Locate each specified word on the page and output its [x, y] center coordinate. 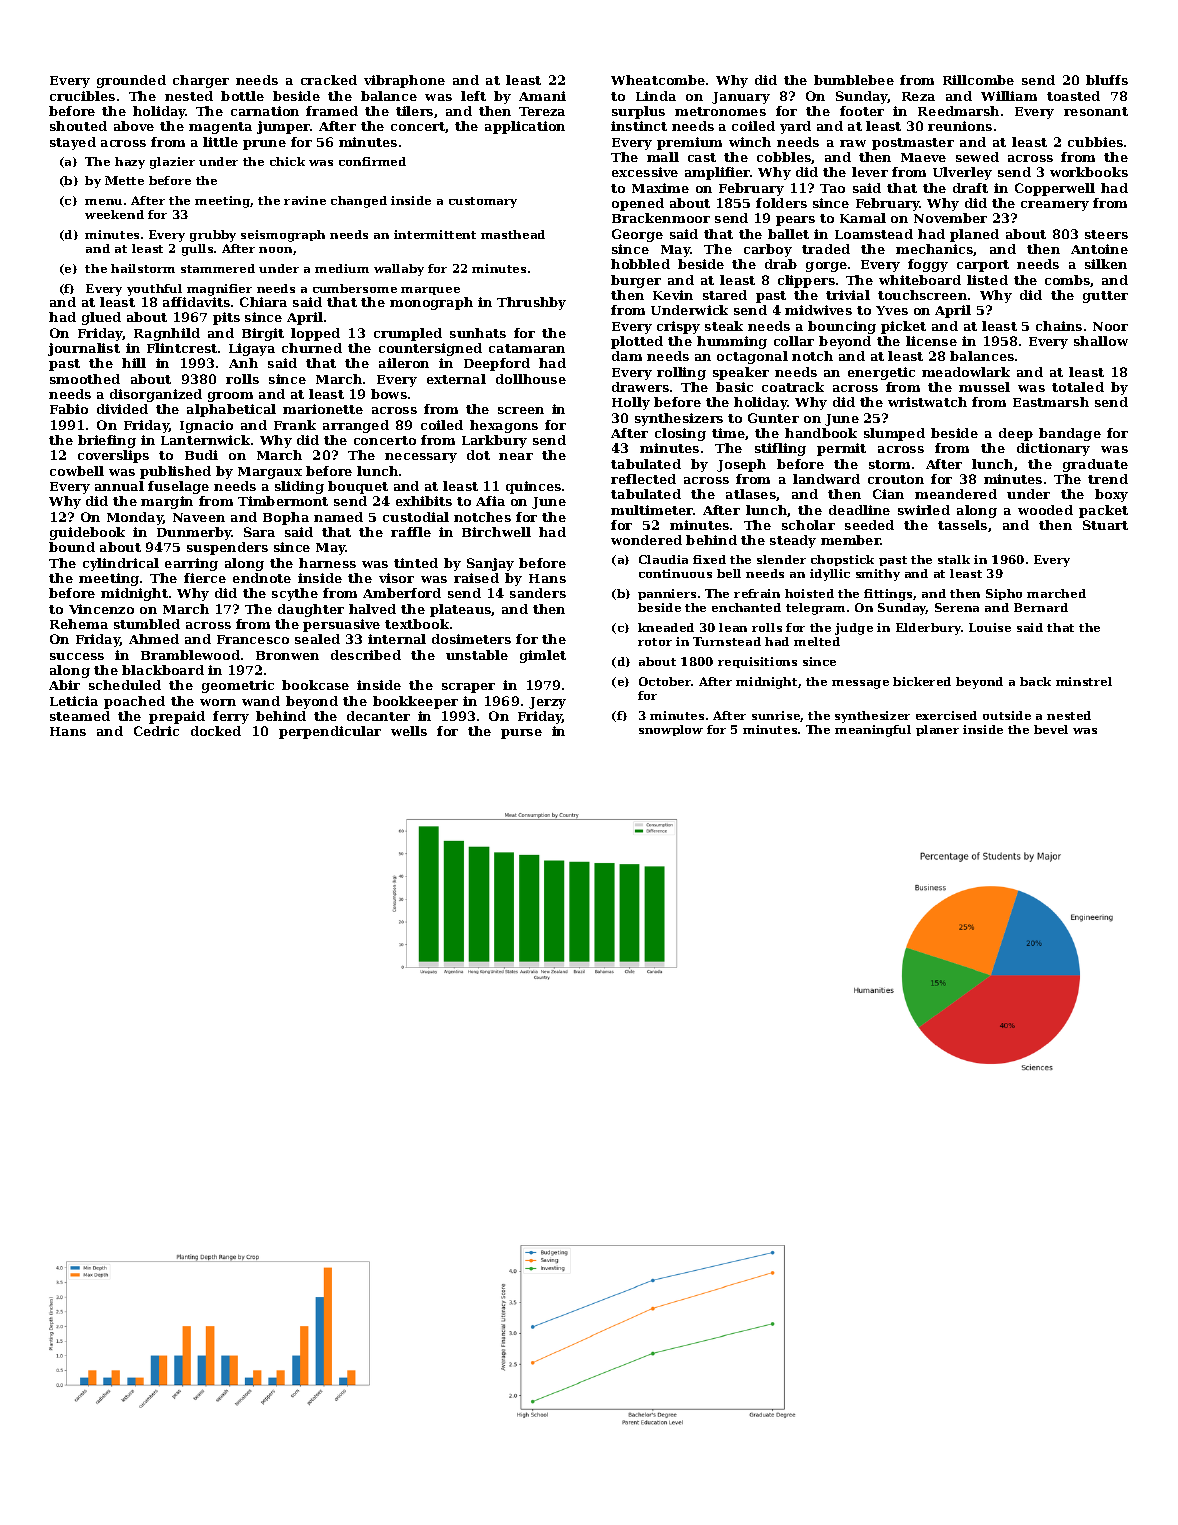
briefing [107, 441]
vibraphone [404, 81]
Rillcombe [978, 80]
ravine [305, 200]
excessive [645, 172]
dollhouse [531, 379]
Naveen [199, 517]
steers [1106, 234]
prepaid [177, 717]
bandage [1070, 434]
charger [201, 81]
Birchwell [496, 532]
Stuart [1105, 525]
